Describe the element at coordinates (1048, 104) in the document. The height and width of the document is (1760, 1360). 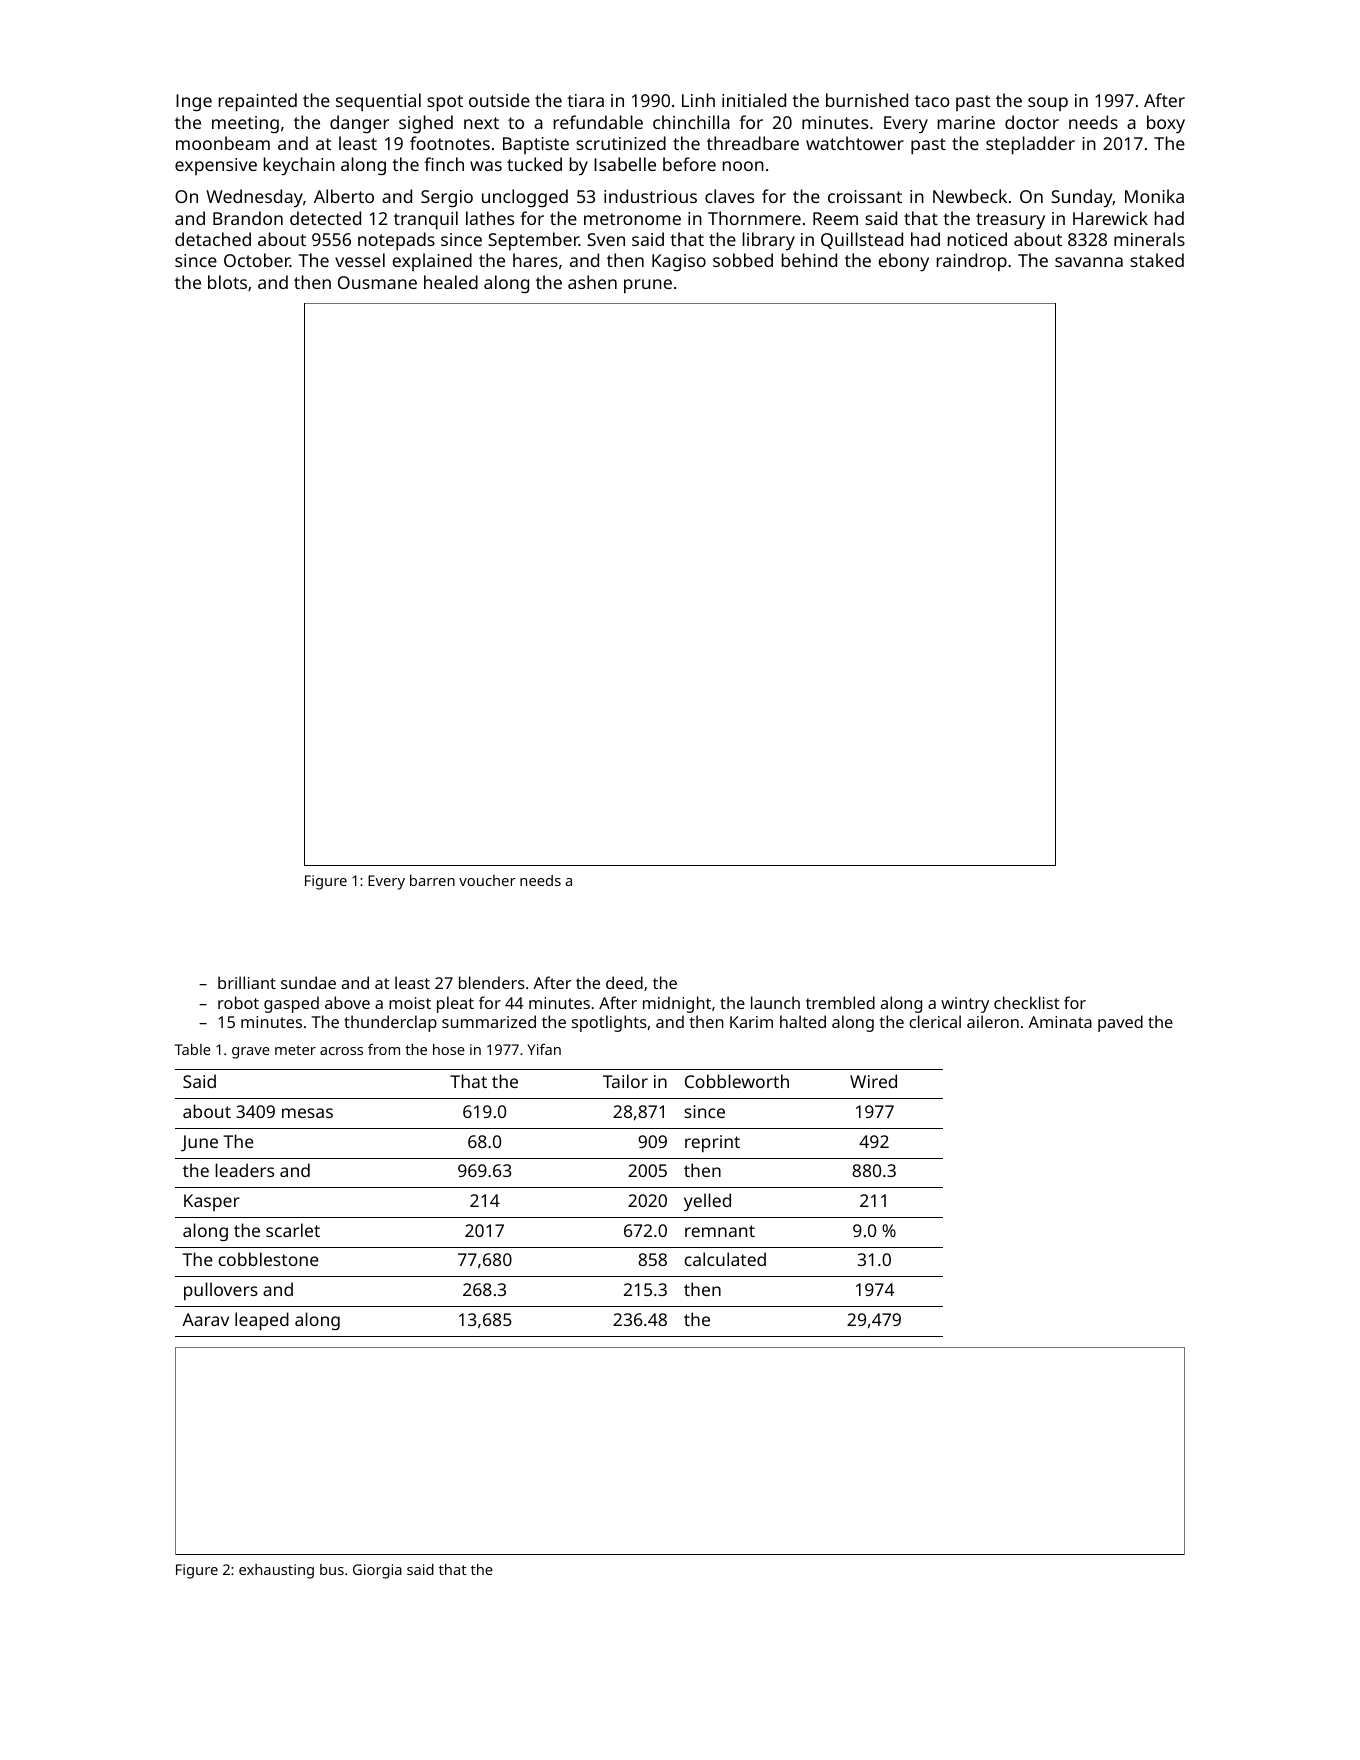
I see `soup` at that location.
